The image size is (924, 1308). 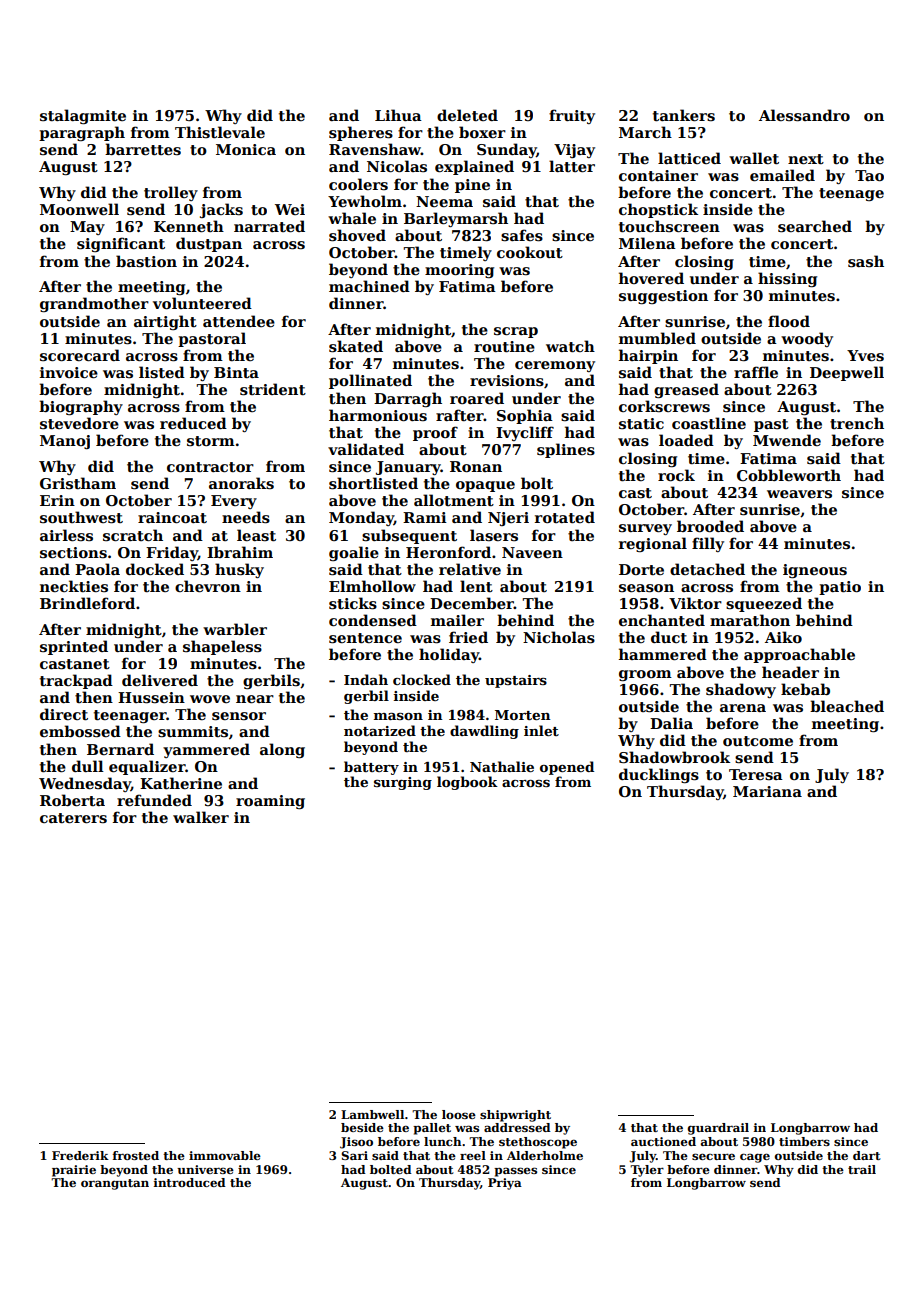 What do you see at coordinates (545, 1155) in the screenshot?
I see `Alderholme` at bounding box center [545, 1155].
